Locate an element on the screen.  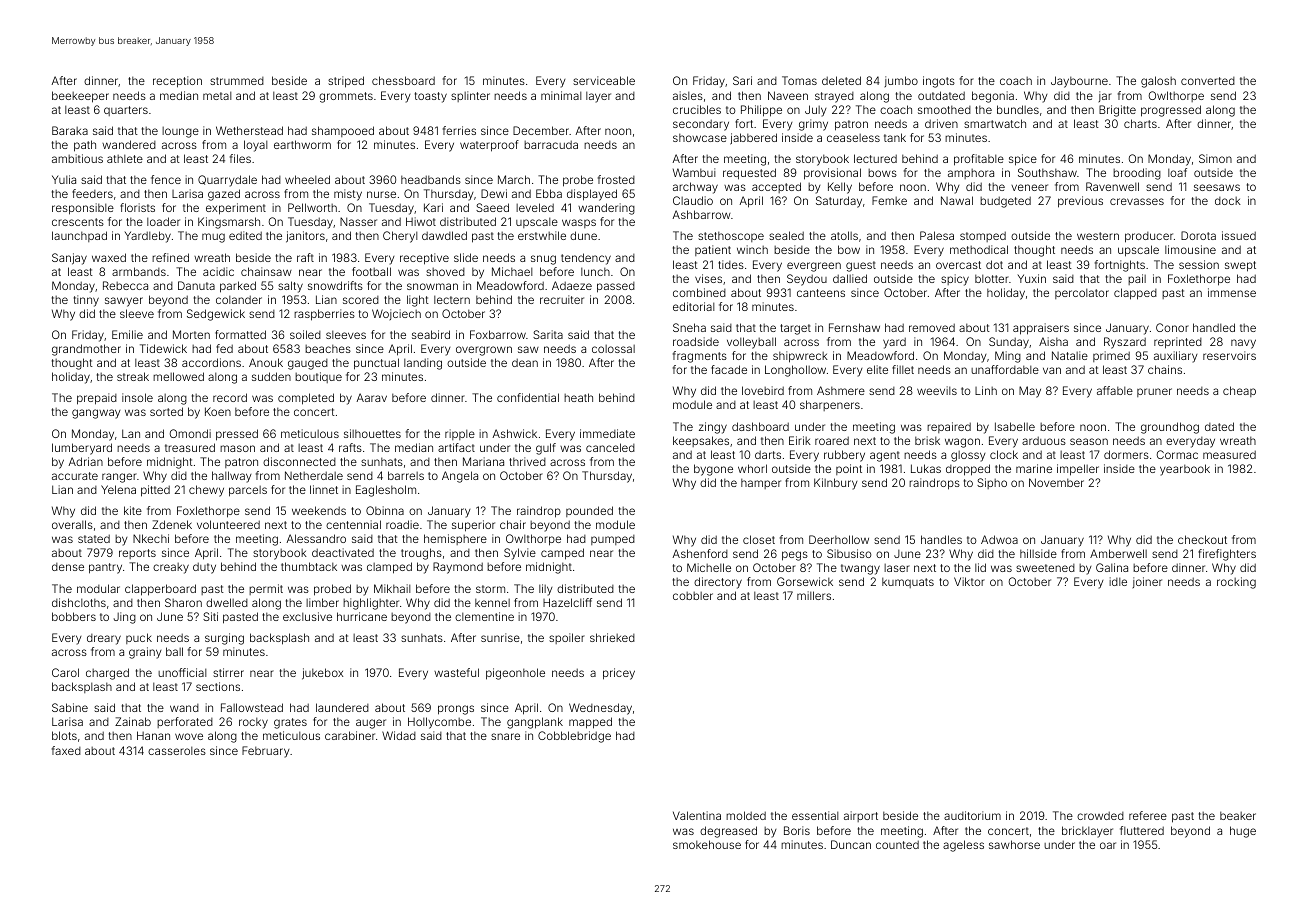
overalls is located at coordinates (72, 524).
